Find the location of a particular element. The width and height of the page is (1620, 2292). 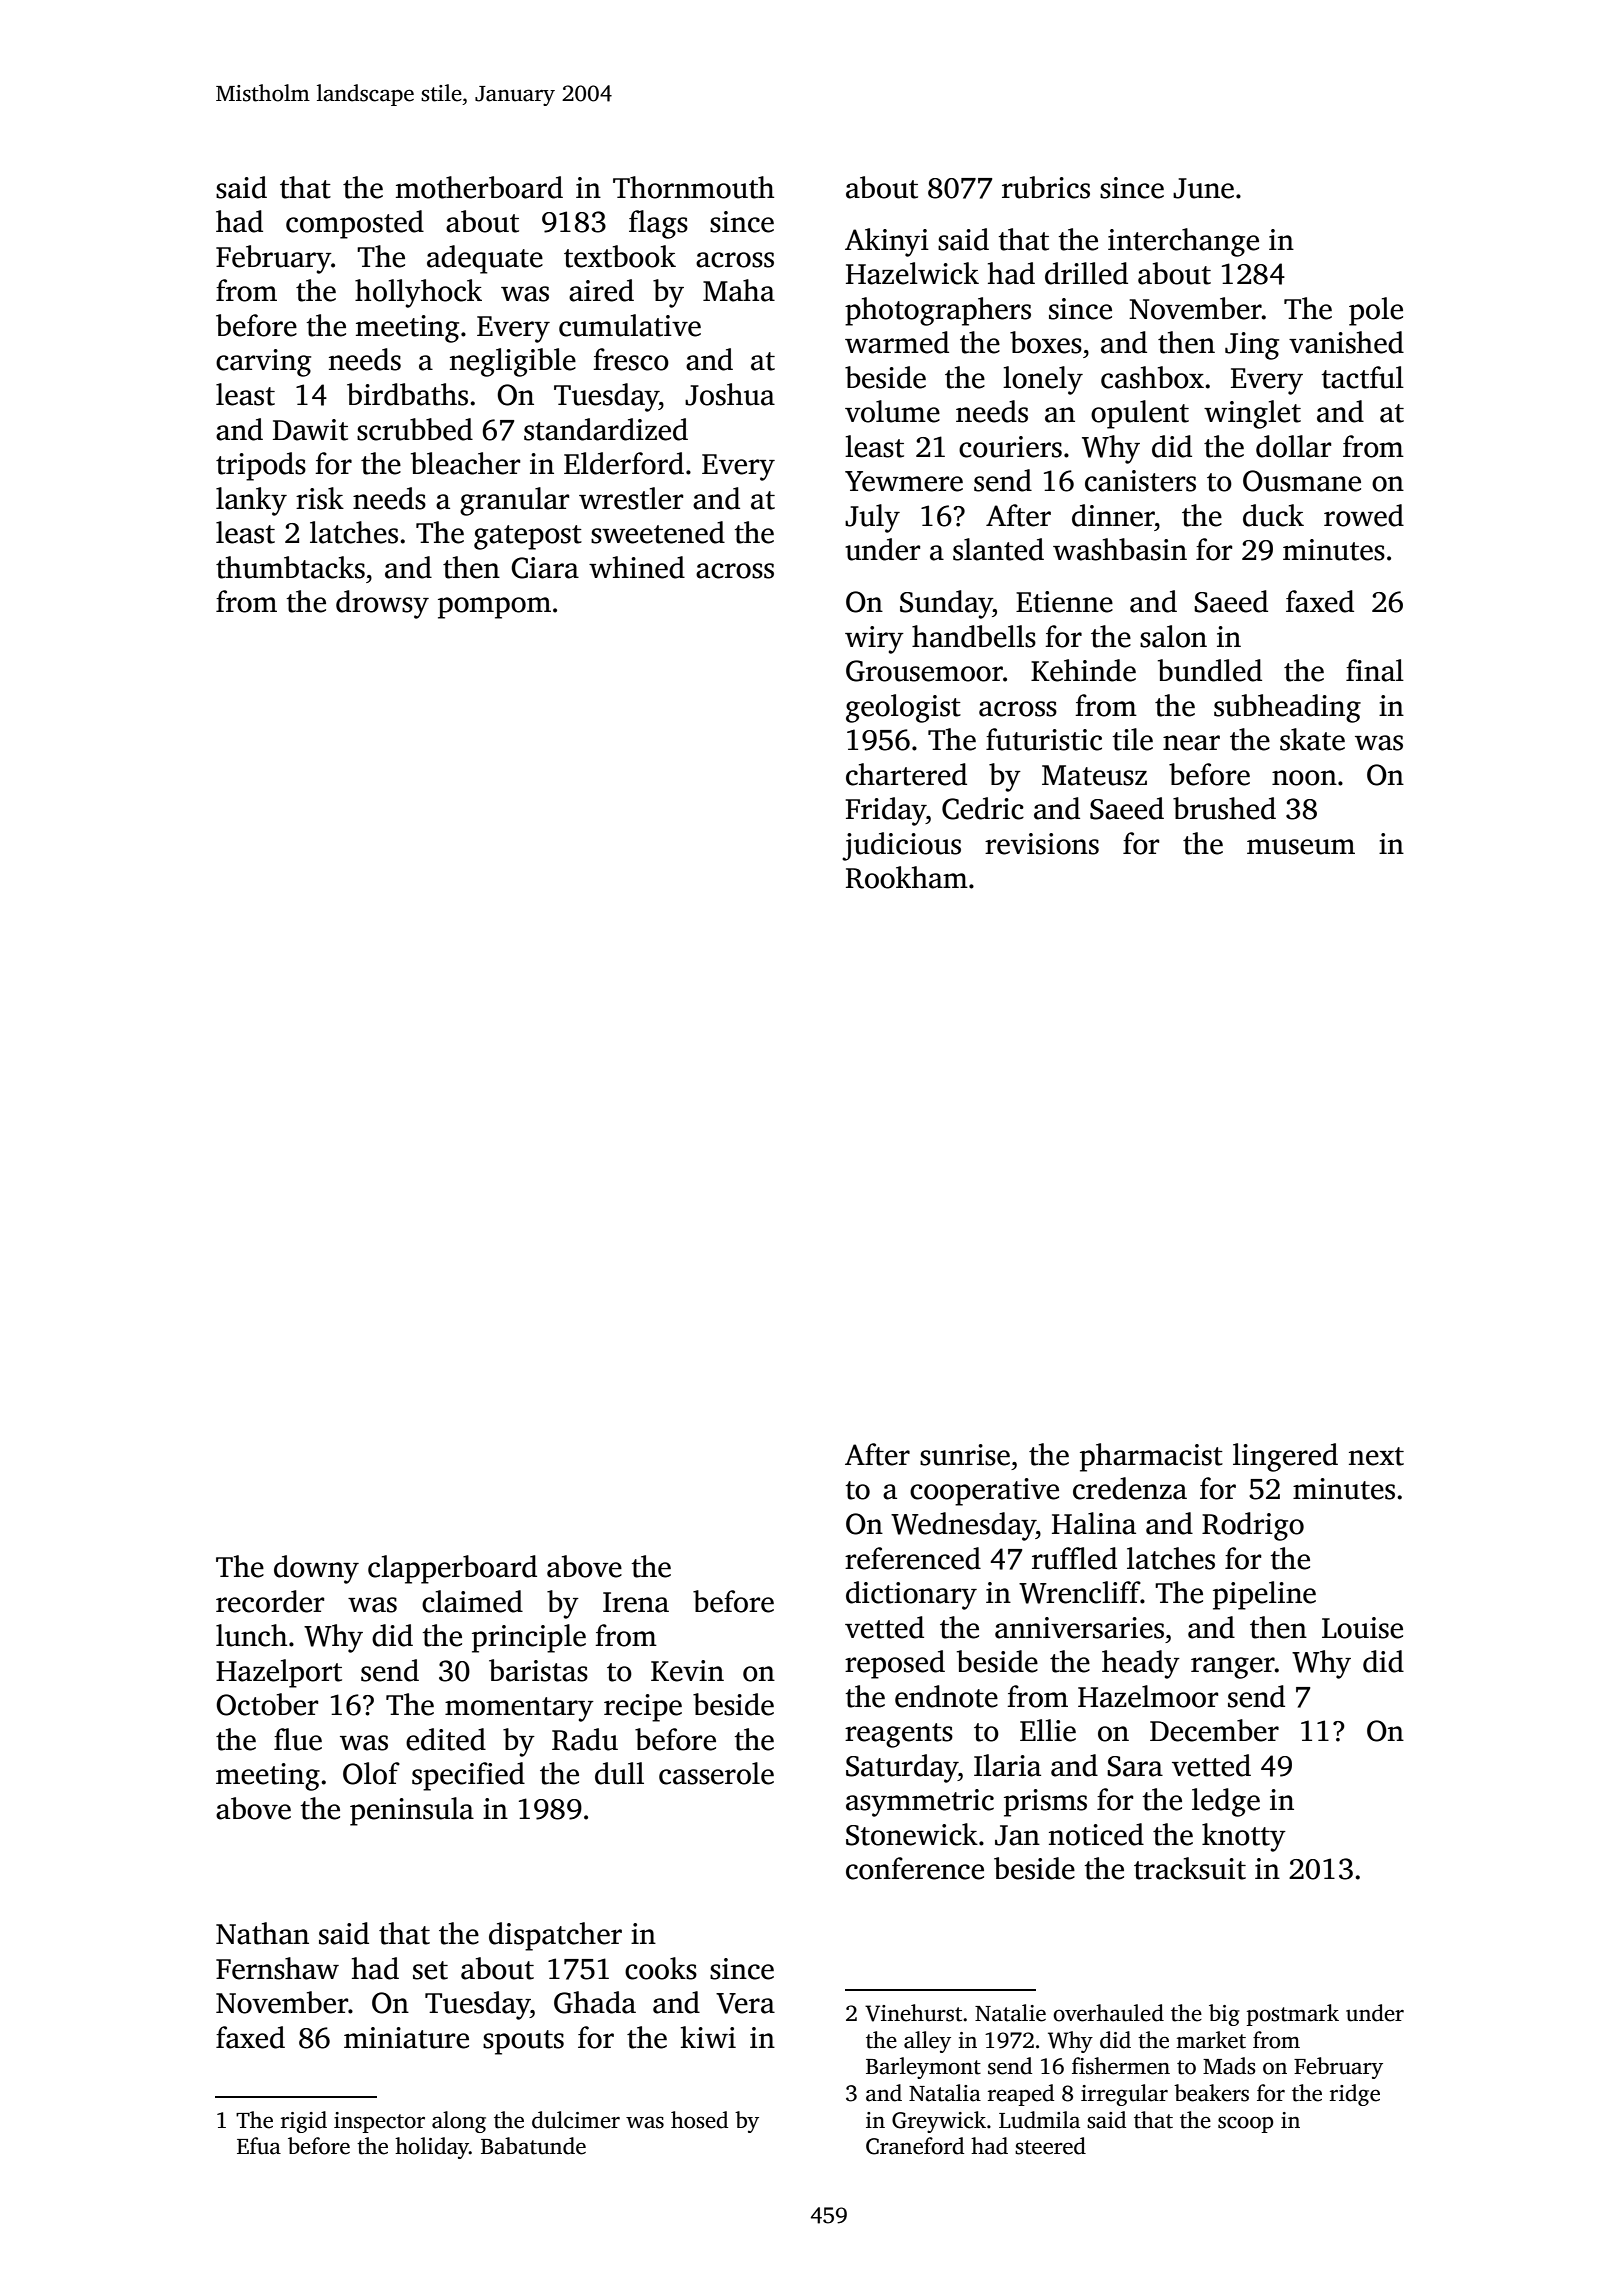

pipeline is located at coordinates (1264, 1595).
